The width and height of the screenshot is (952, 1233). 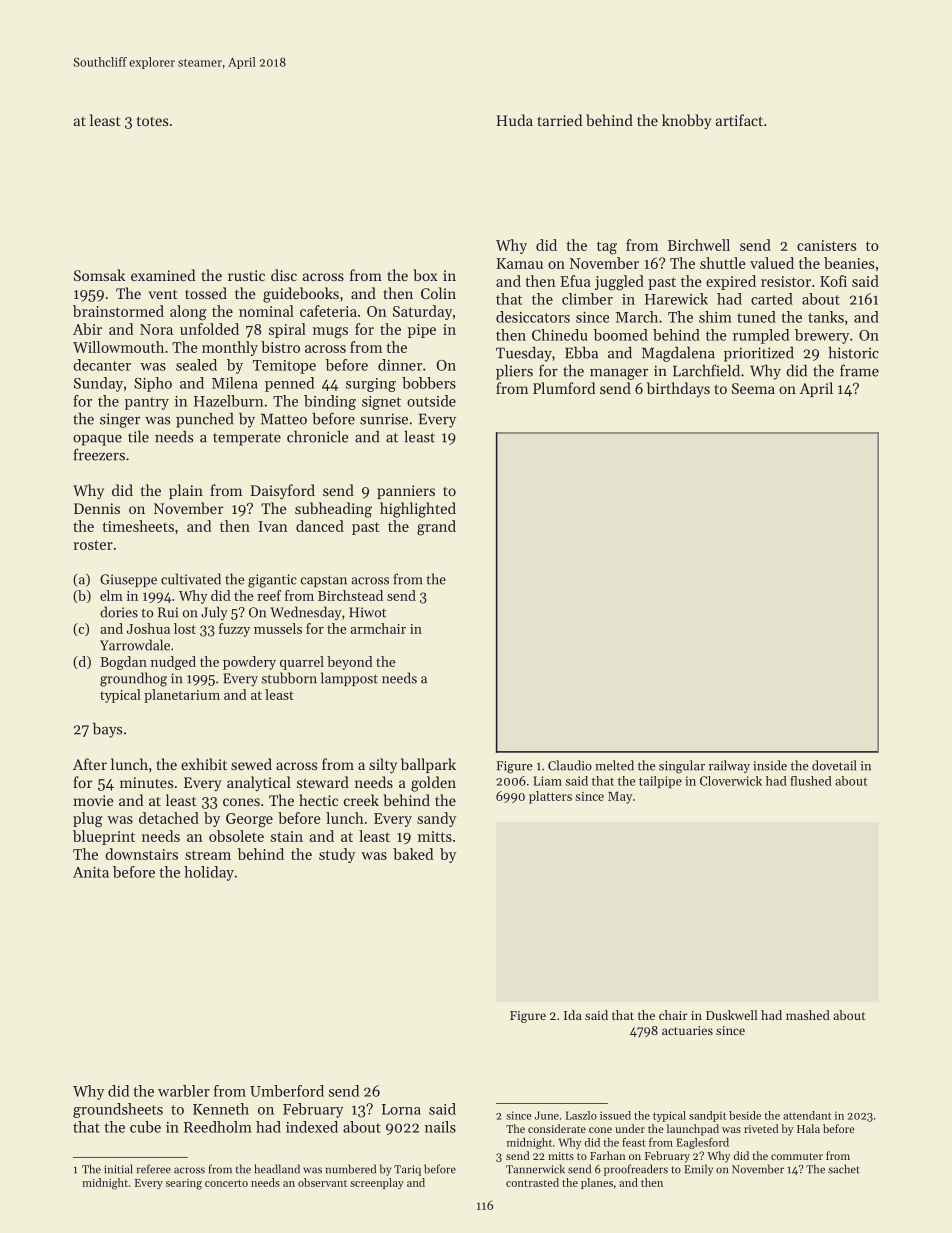 What do you see at coordinates (152, 121) in the screenshot?
I see `totes` at bounding box center [152, 121].
